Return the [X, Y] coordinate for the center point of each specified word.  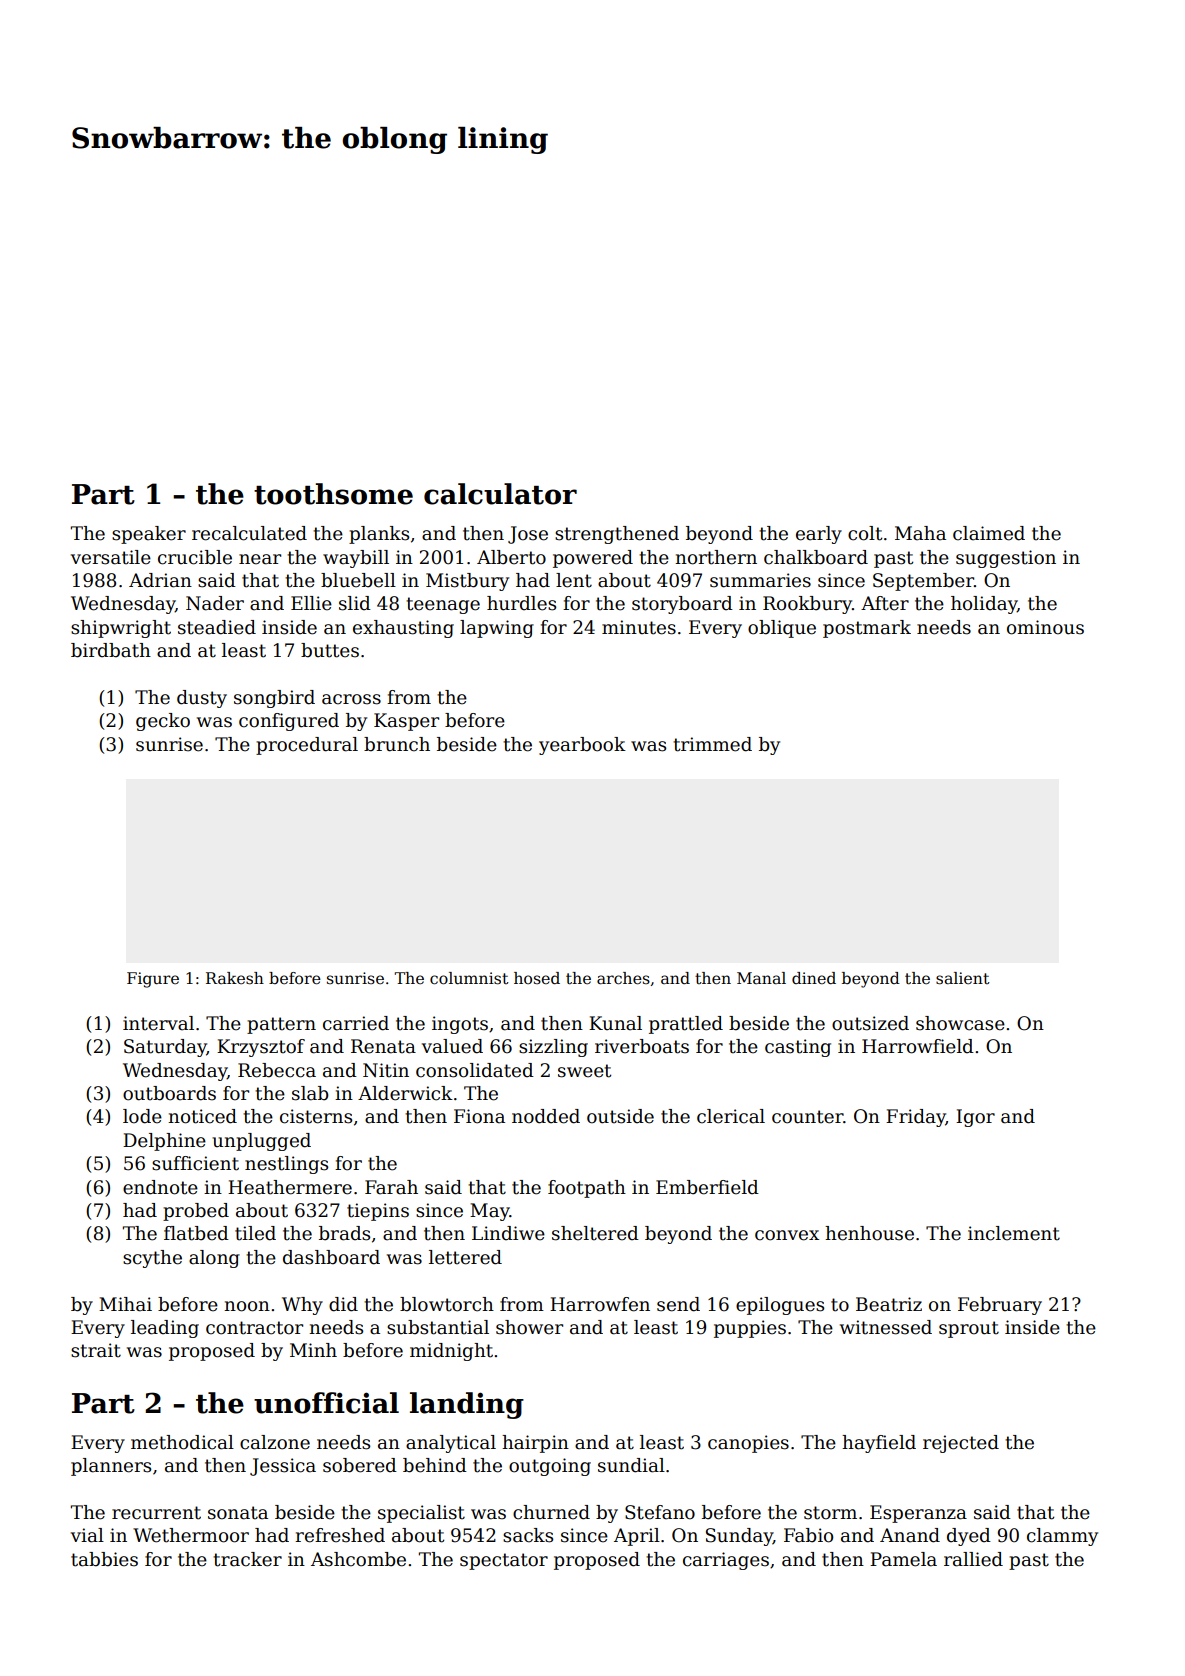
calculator [500, 494]
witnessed [886, 1327]
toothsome [333, 494]
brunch [397, 744]
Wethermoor [191, 1535]
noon [247, 1306]
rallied [973, 1559]
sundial [631, 1465]
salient [963, 978]
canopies [748, 1444]
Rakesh [235, 978]
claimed [989, 533]
